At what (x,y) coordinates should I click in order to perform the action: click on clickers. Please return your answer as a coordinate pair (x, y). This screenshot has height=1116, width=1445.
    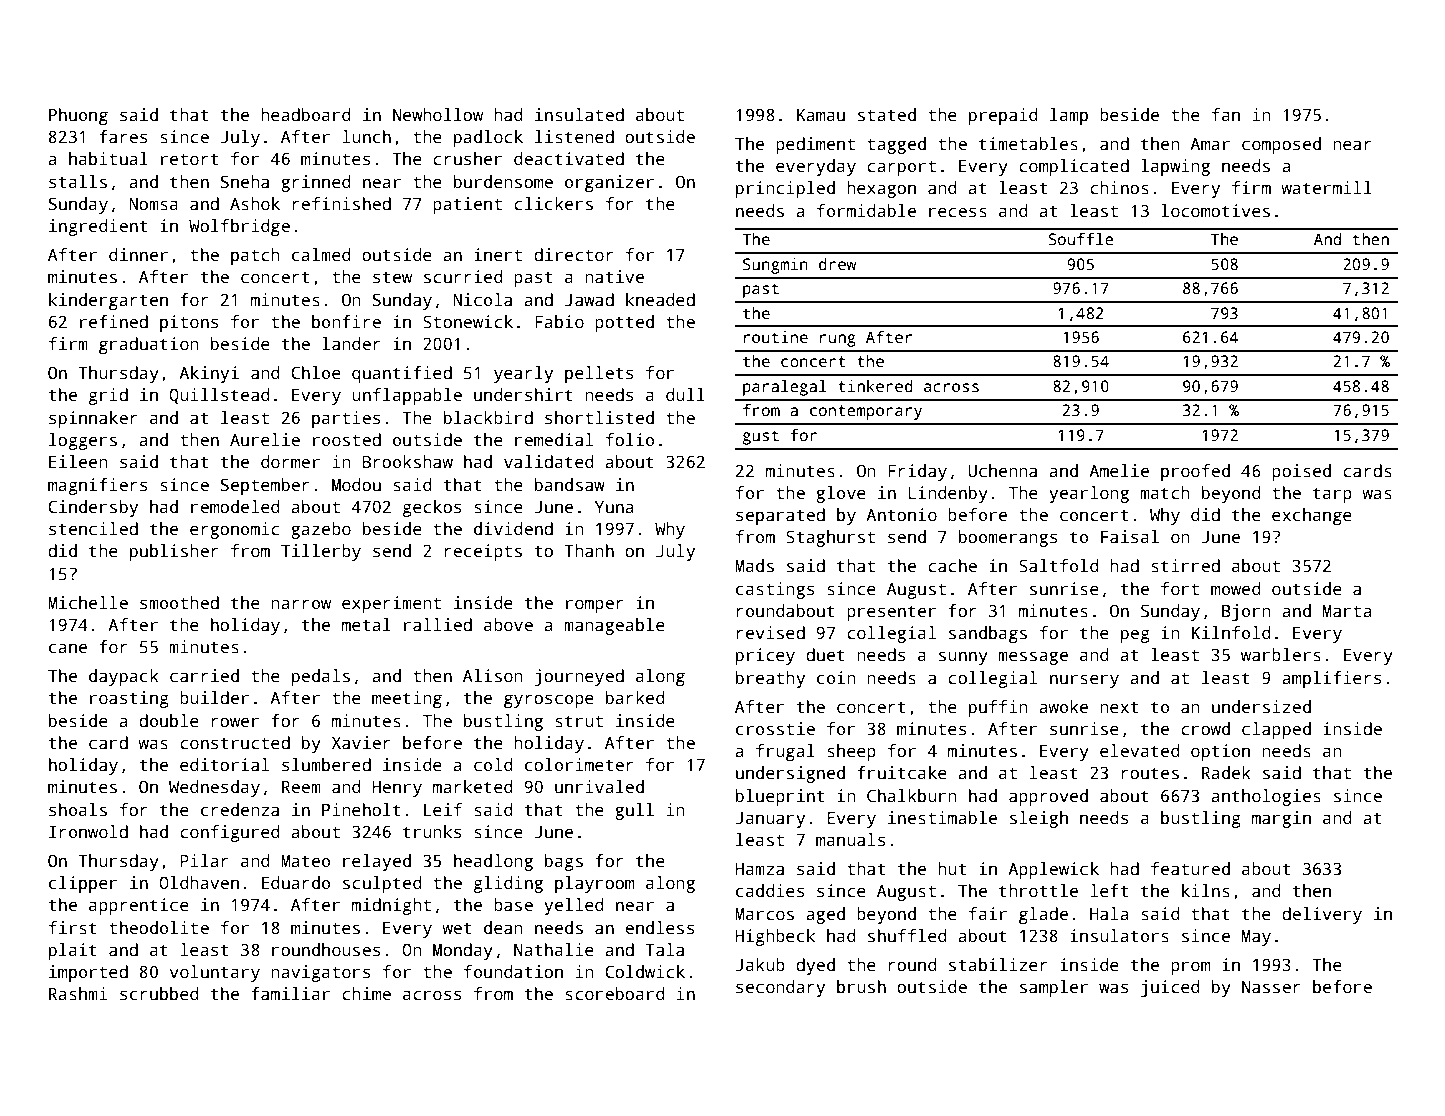
    Looking at the image, I should click on (553, 204).
